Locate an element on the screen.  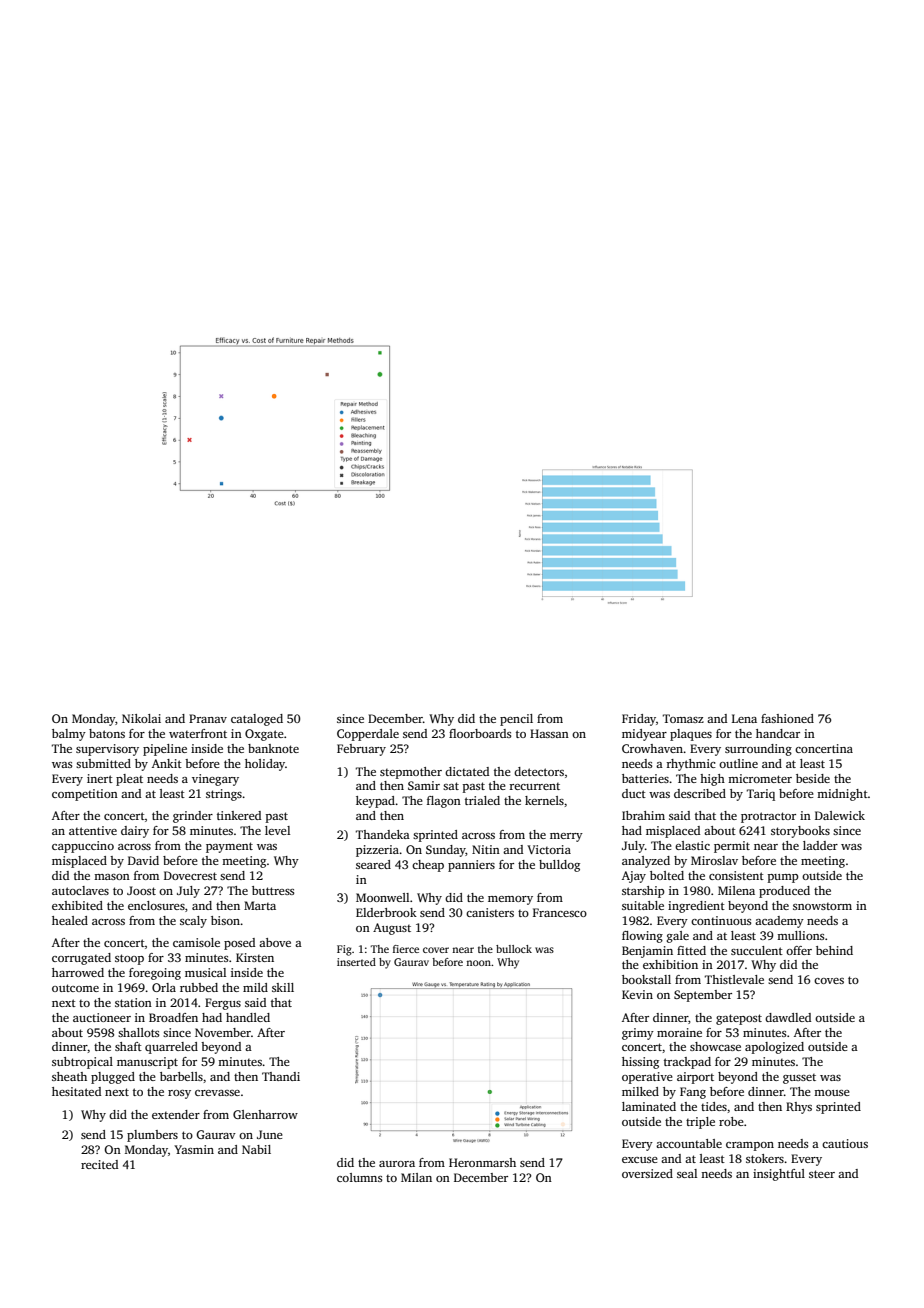
crevasse is located at coordinates (217, 1093).
